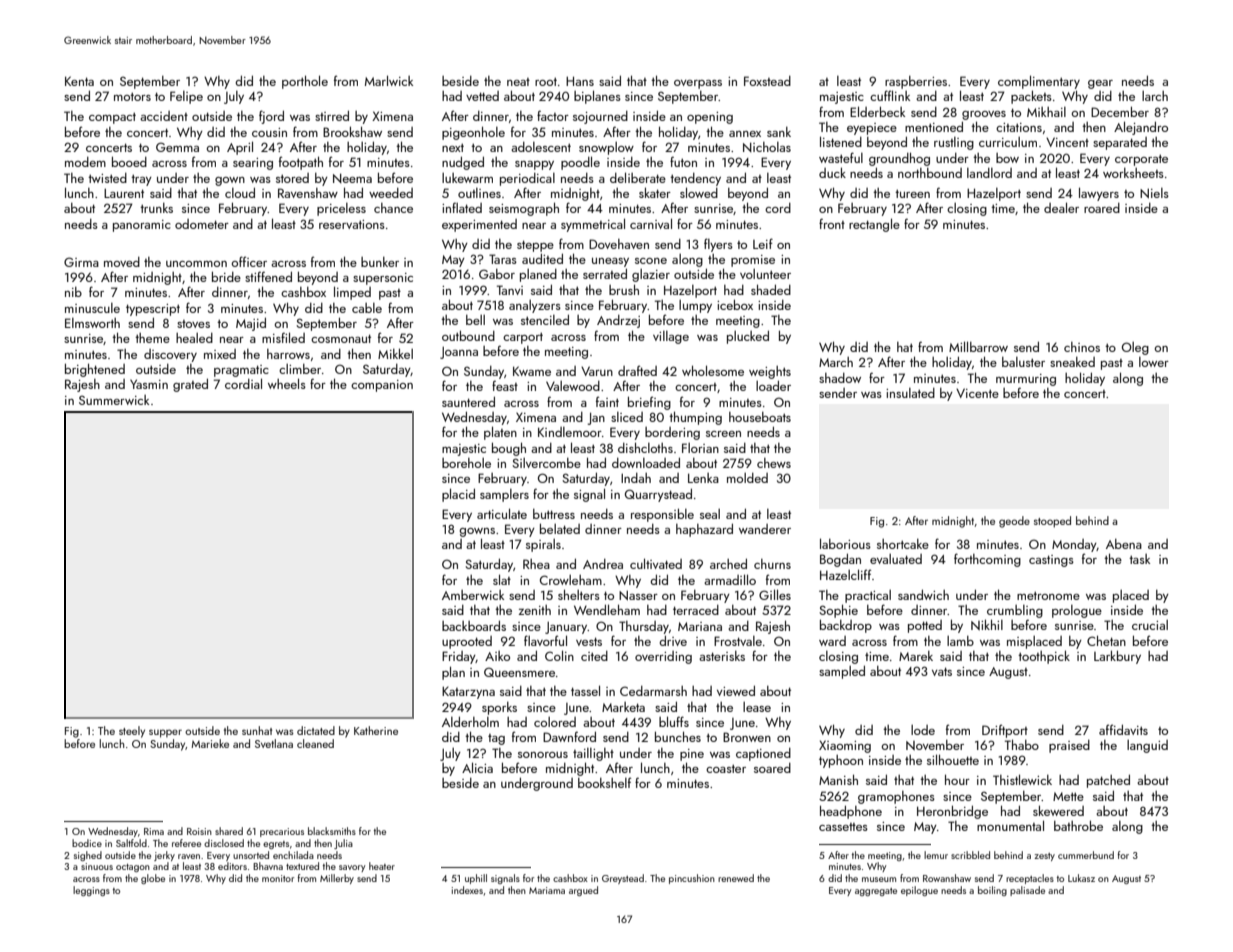 This document has width=1233, height=952. What do you see at coordinates (467, 890) in the document?
I see `indexes` at bounding box center [467, 890].
